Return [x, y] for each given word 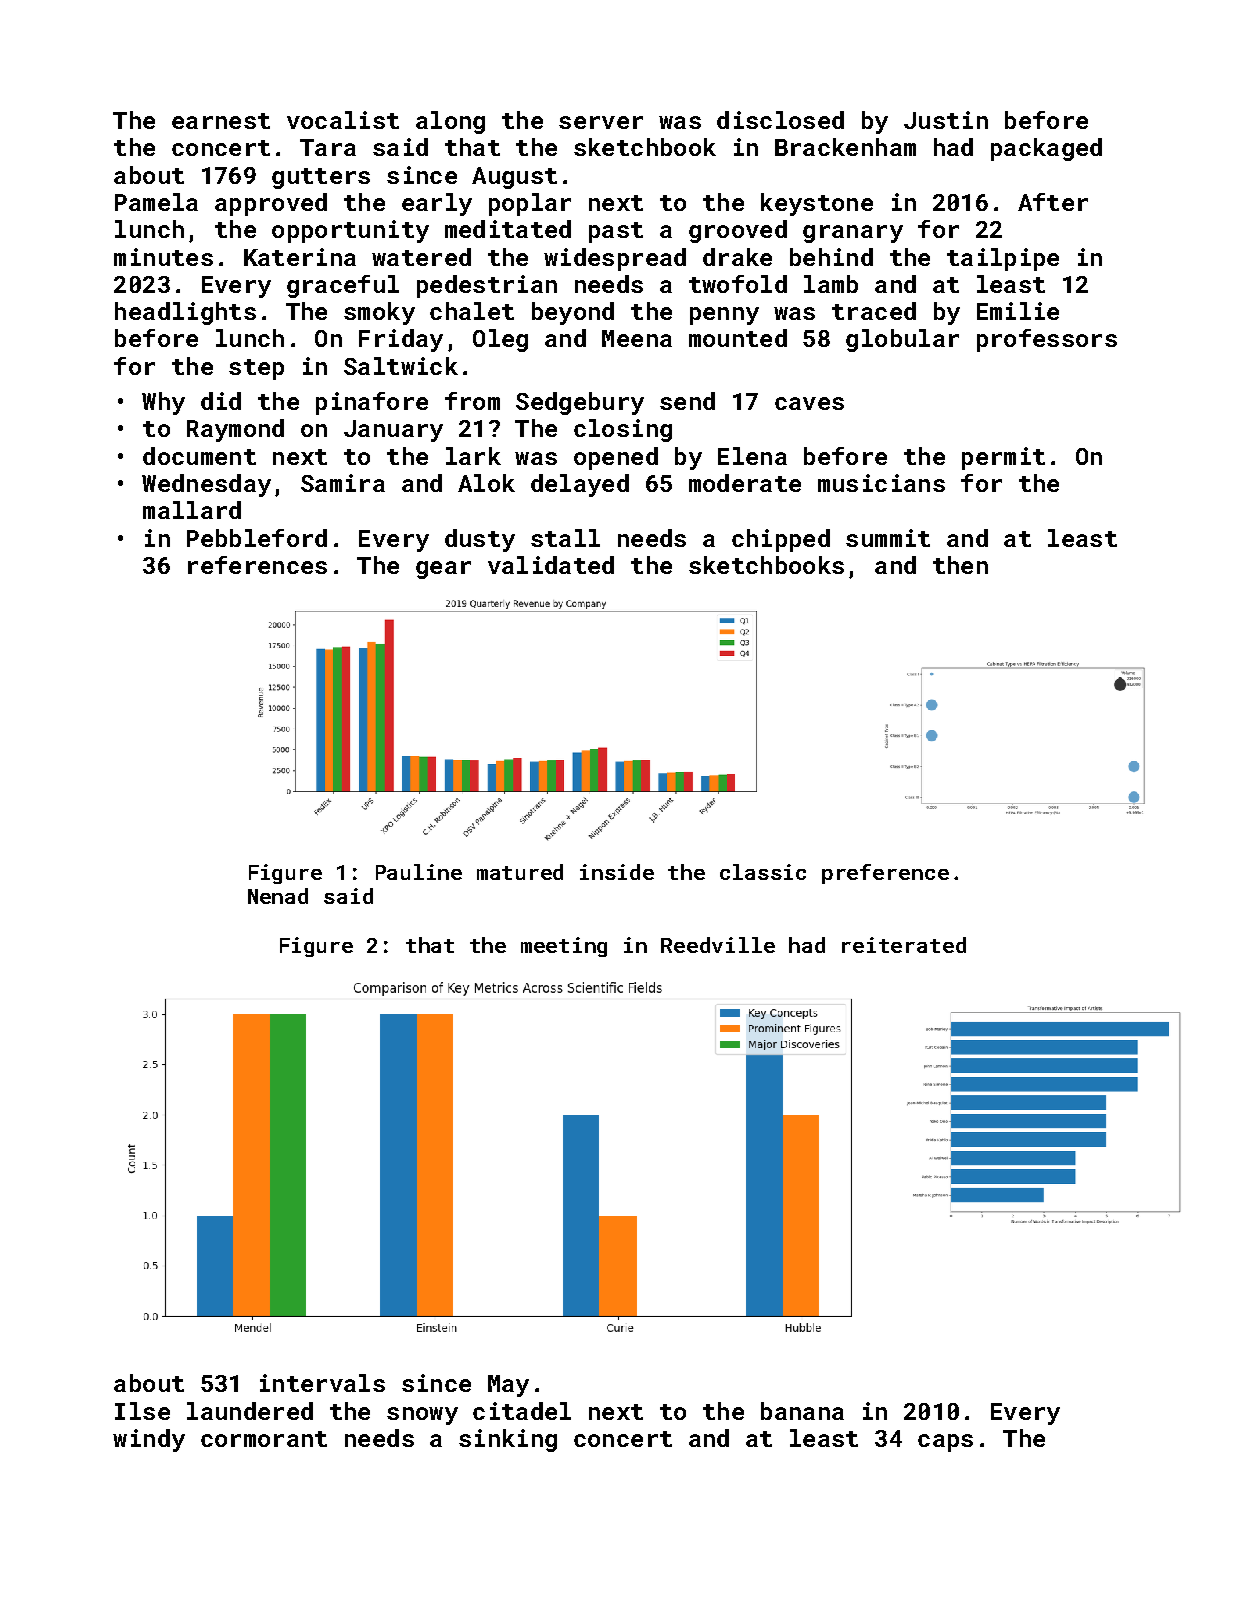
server [601, 122]
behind [831, 257]
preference [885, 874]
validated [551, 565]
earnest [221, 121]
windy [149, 1440]
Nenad [278, 896]
